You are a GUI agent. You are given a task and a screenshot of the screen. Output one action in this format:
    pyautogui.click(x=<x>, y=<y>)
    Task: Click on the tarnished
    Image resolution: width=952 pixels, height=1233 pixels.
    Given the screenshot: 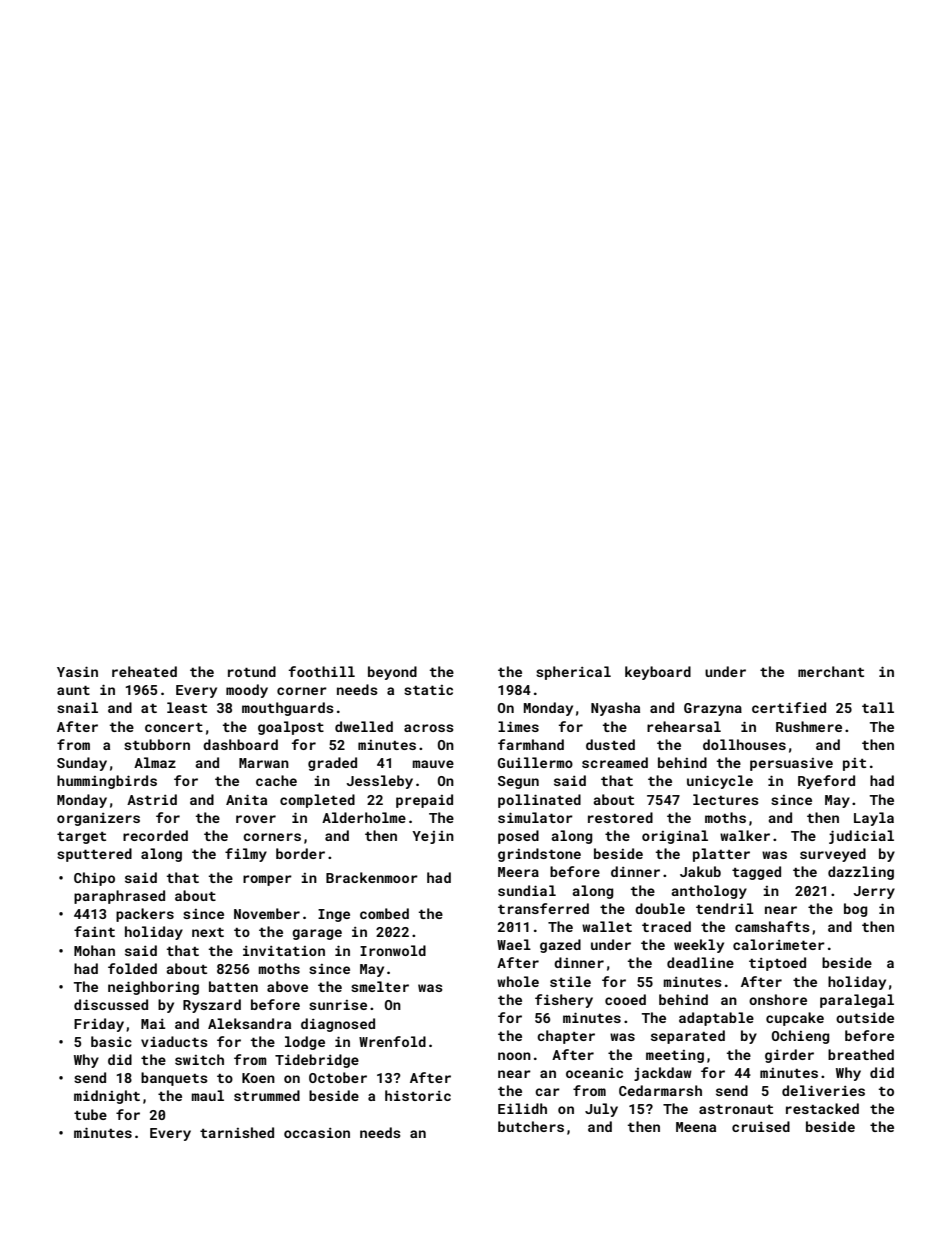 What is the action you would take?
    pyautogui.click(x=237, y=1132)
